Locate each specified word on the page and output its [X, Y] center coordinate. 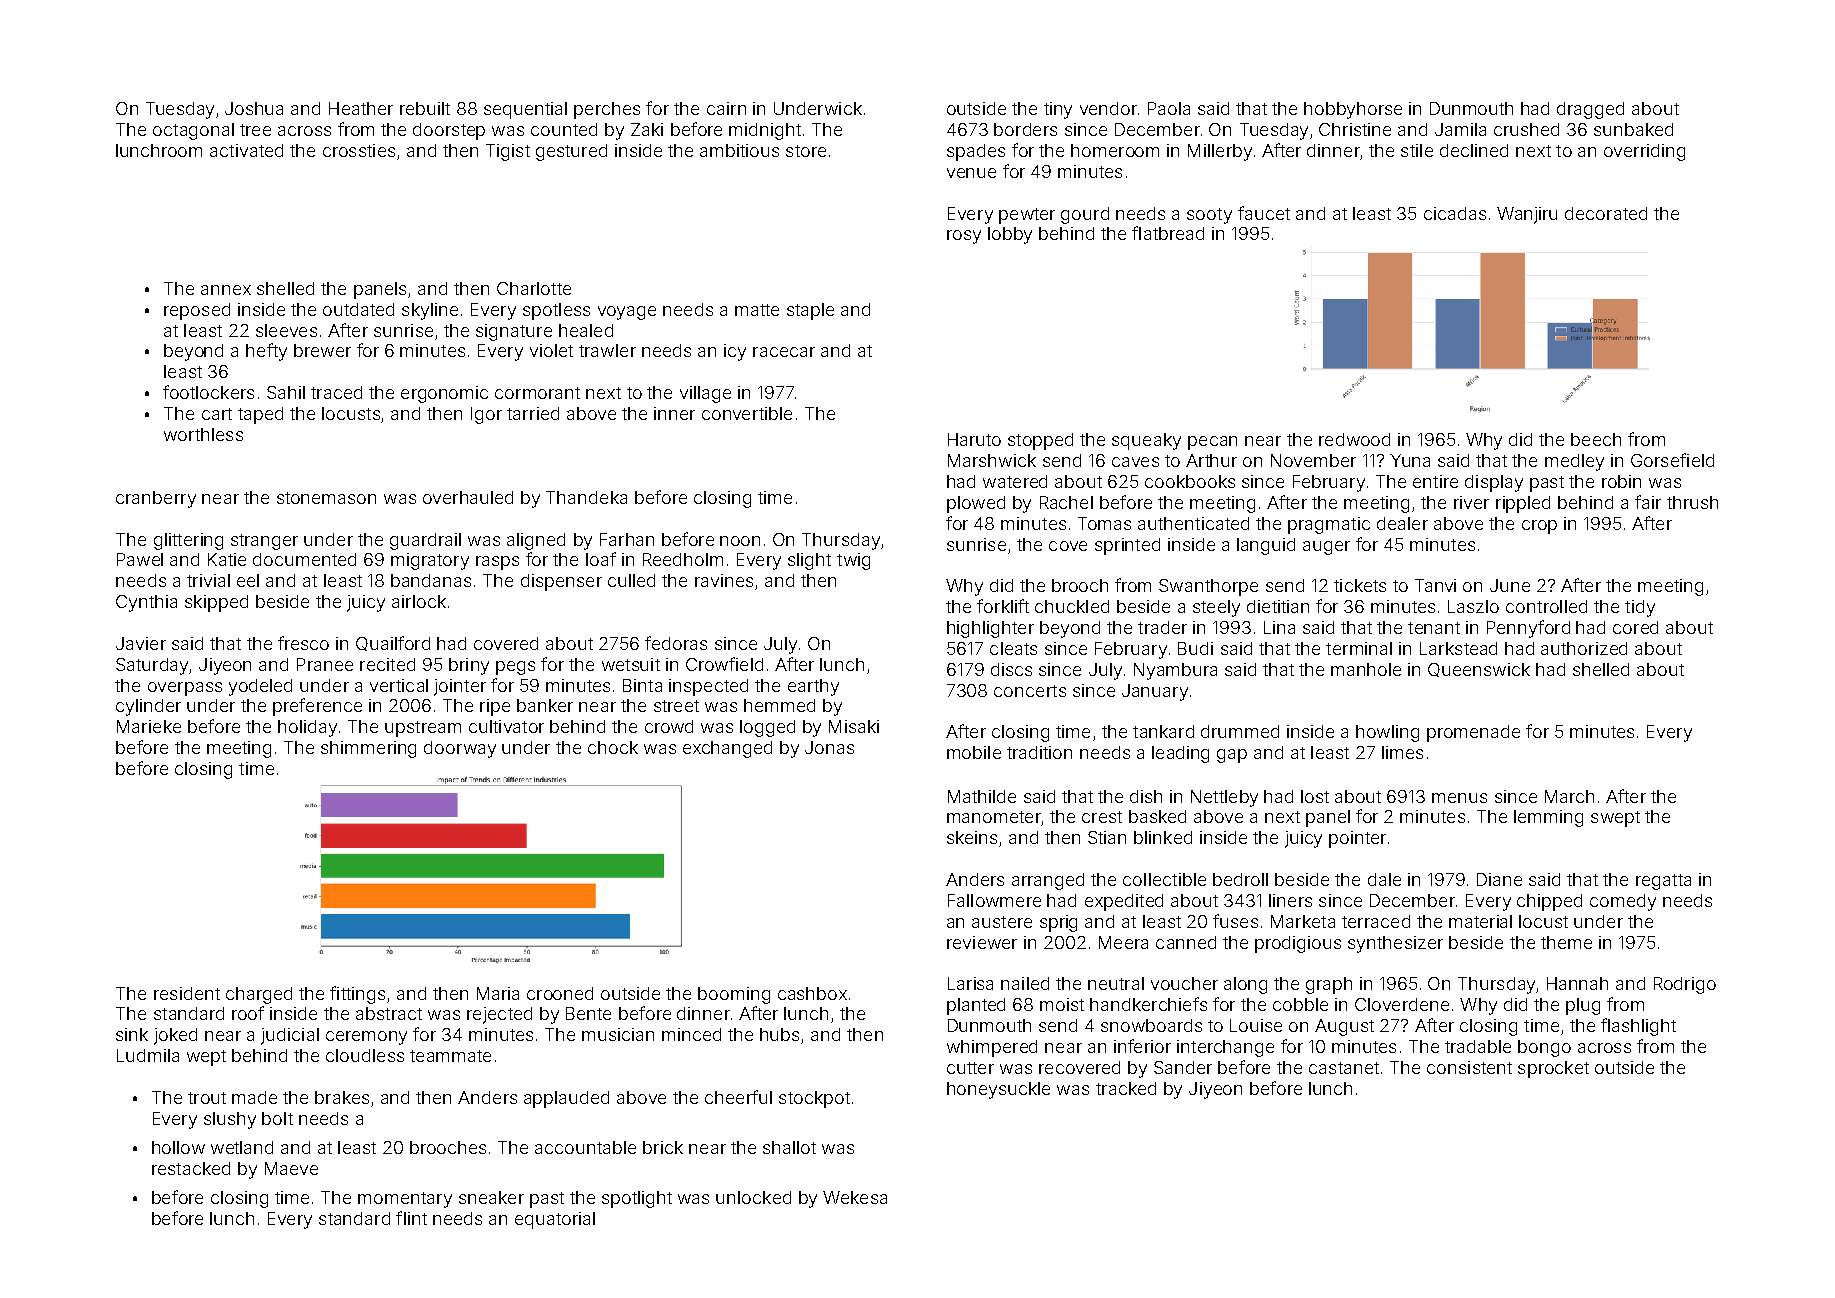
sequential [525, 110]
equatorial [555, 1220]
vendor [1108, 108]
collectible [1164, 879]
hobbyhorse [1353, 110]
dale [1384, 879]
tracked [1126, 1088]
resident [187, 993]
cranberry [156, 499]
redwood [1354, 439]
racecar [784, 352]
